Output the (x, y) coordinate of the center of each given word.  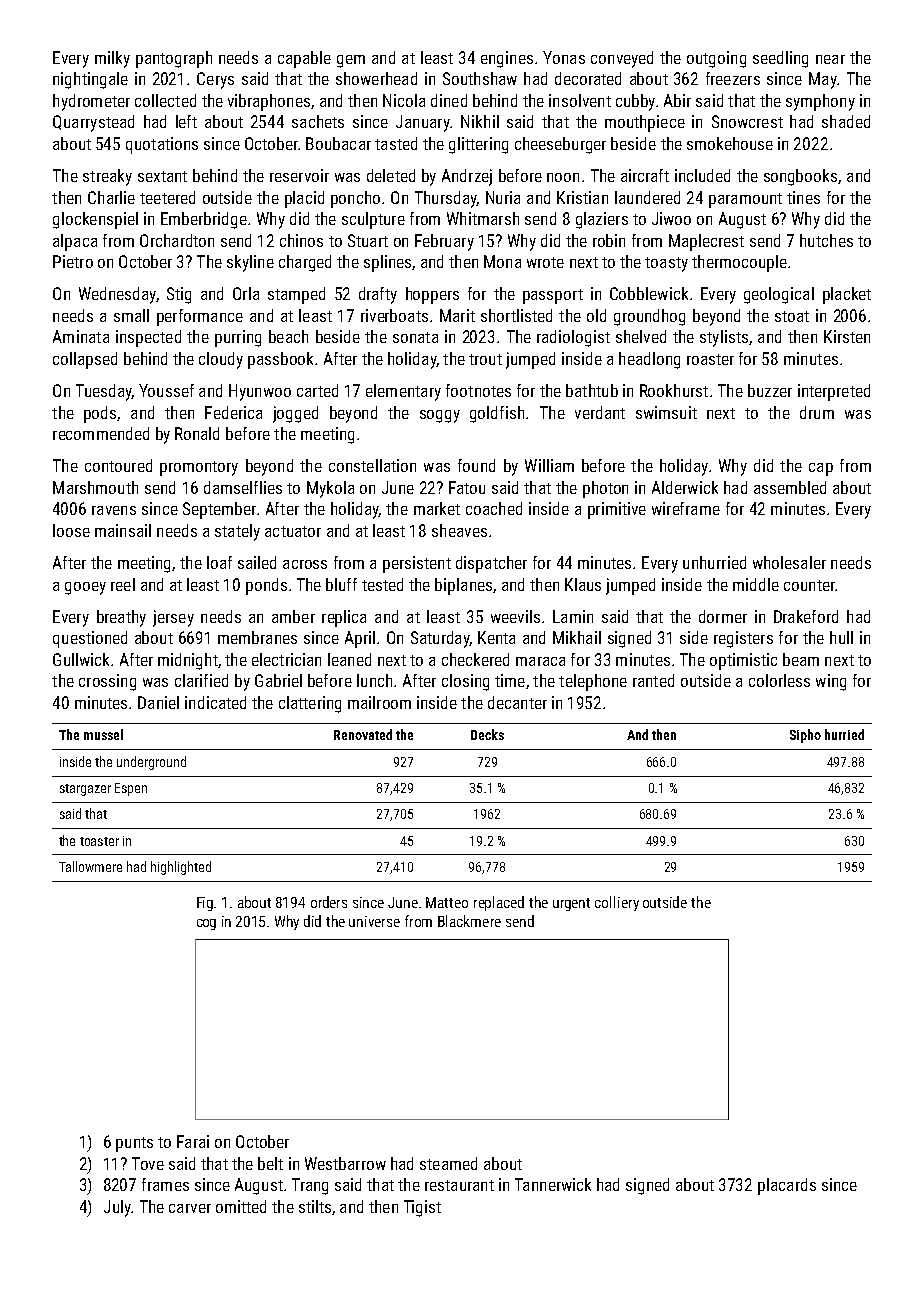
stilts (315, 1206)
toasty (666, 264)
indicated (215, 702)
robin (609, 240)
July (117, 1208)
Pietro (73, 261)
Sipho (805, 736)
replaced (499, 903)
